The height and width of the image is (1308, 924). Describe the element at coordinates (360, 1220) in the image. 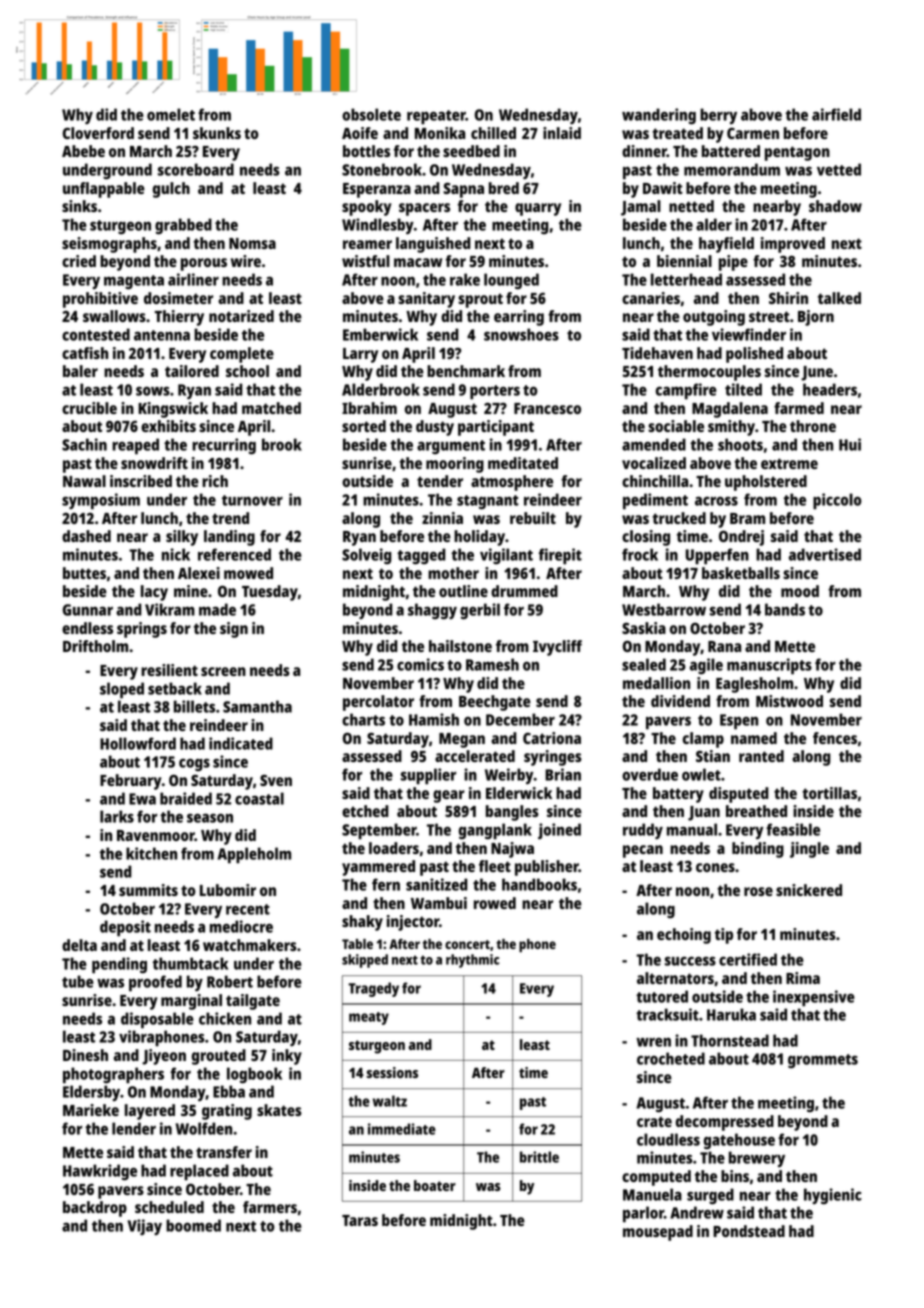

I see `Taras` at that location.
